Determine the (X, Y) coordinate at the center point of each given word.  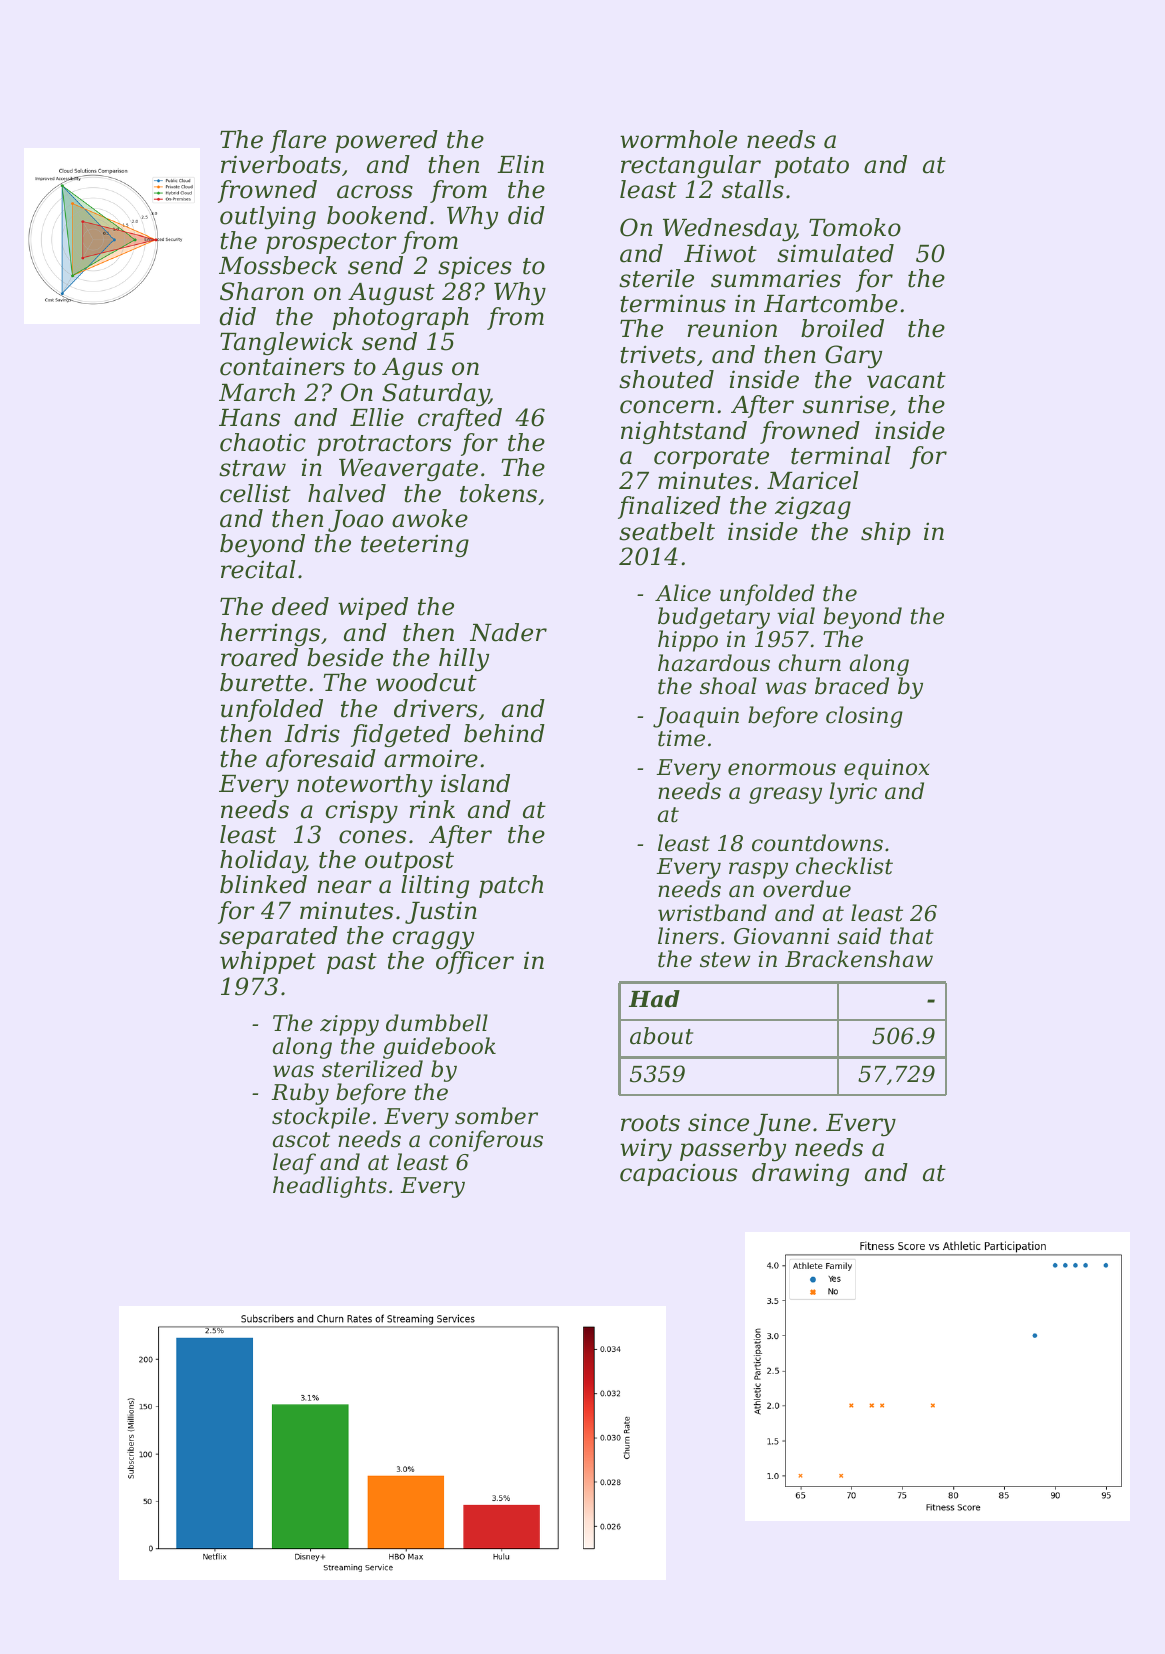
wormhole (678, 139)
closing (864, 717)
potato (811, 167)
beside (345, 657)
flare (298, 141)
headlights (330, 1187)
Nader (508, 632)
